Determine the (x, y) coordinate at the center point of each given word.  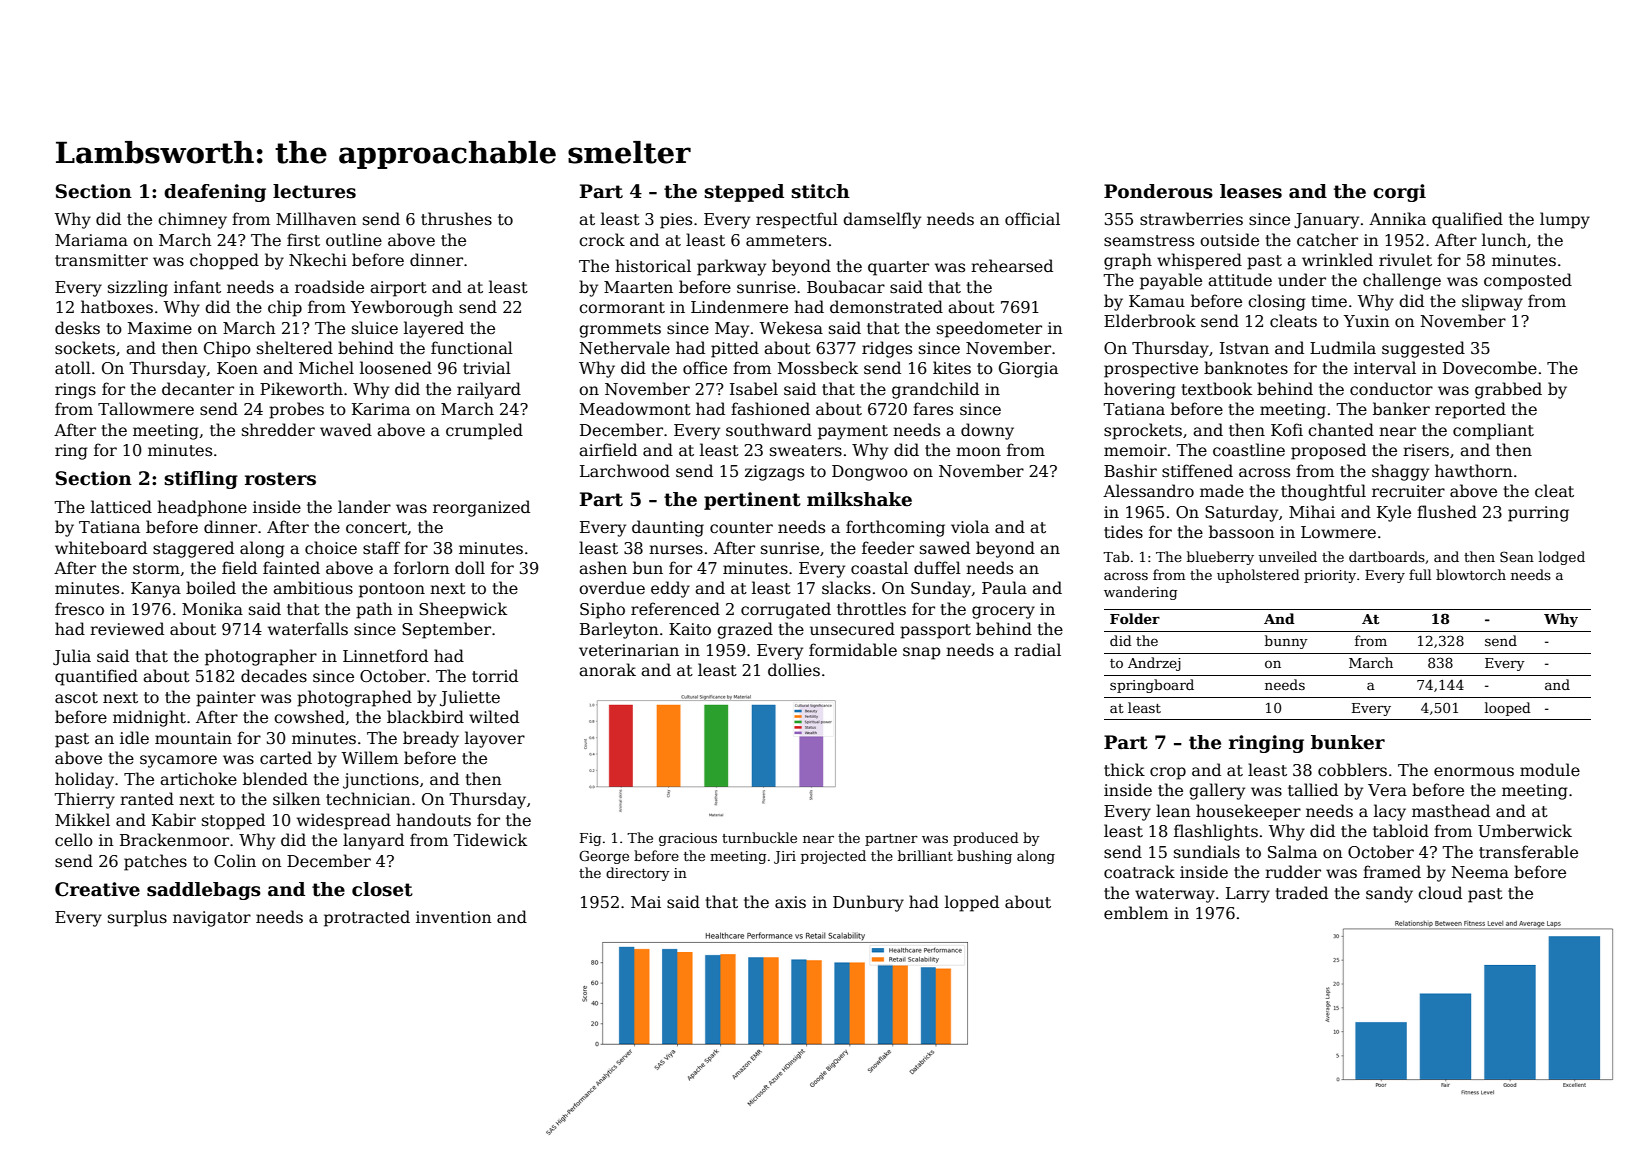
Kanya (156, 590)
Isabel (754, 389)
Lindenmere (739, 306)
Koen (237, 368)
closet (382, 889)
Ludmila (1343, 348)
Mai (646, 902)
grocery (1003, 612)
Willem (369, 758)
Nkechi (318, 260)
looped (1508, 709)
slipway (1492, 302)
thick (1124, 770)
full (1420, 574)
